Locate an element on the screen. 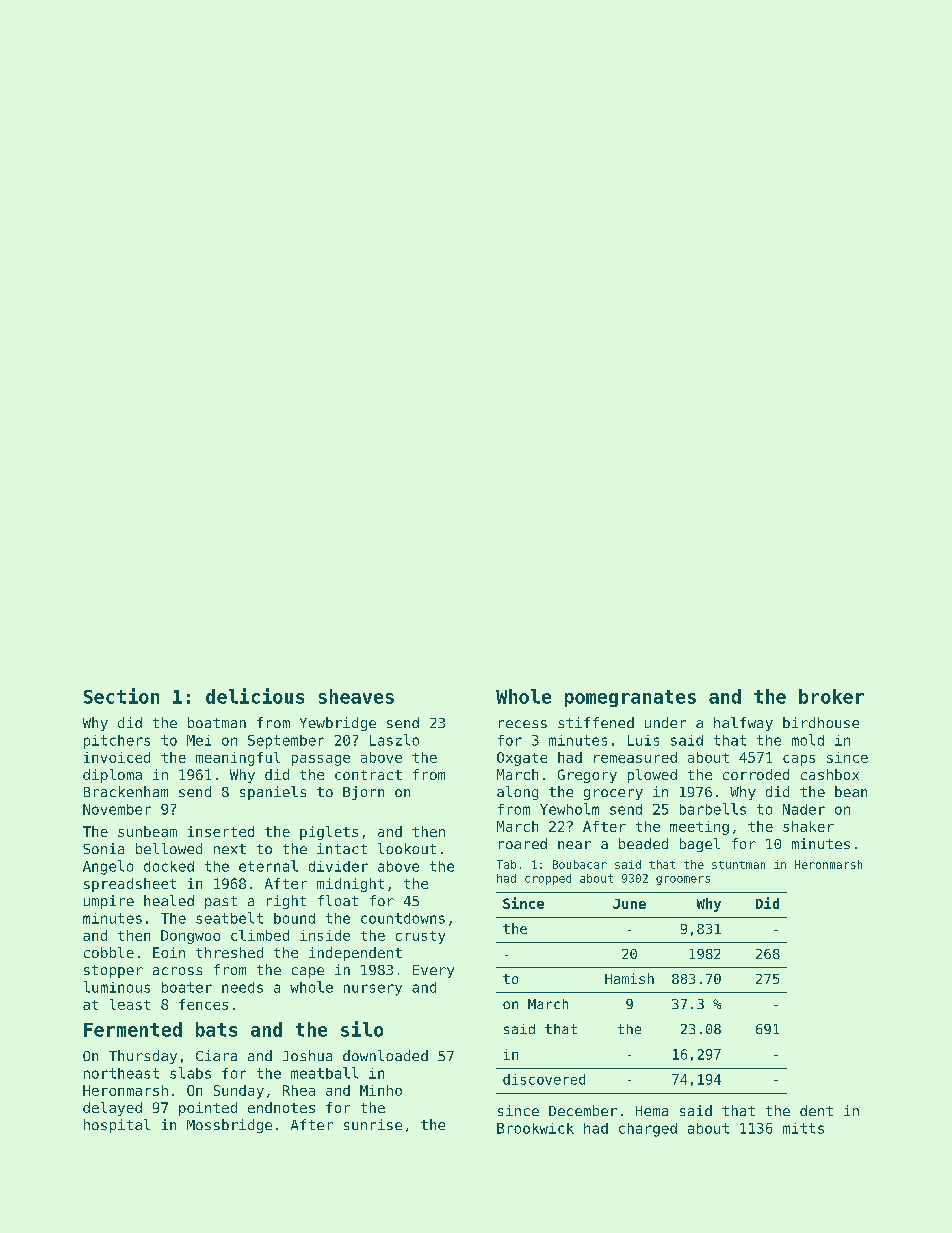 The height and width of the screenshot is (1233, 952). recess is located at coordinates (523, 724).
